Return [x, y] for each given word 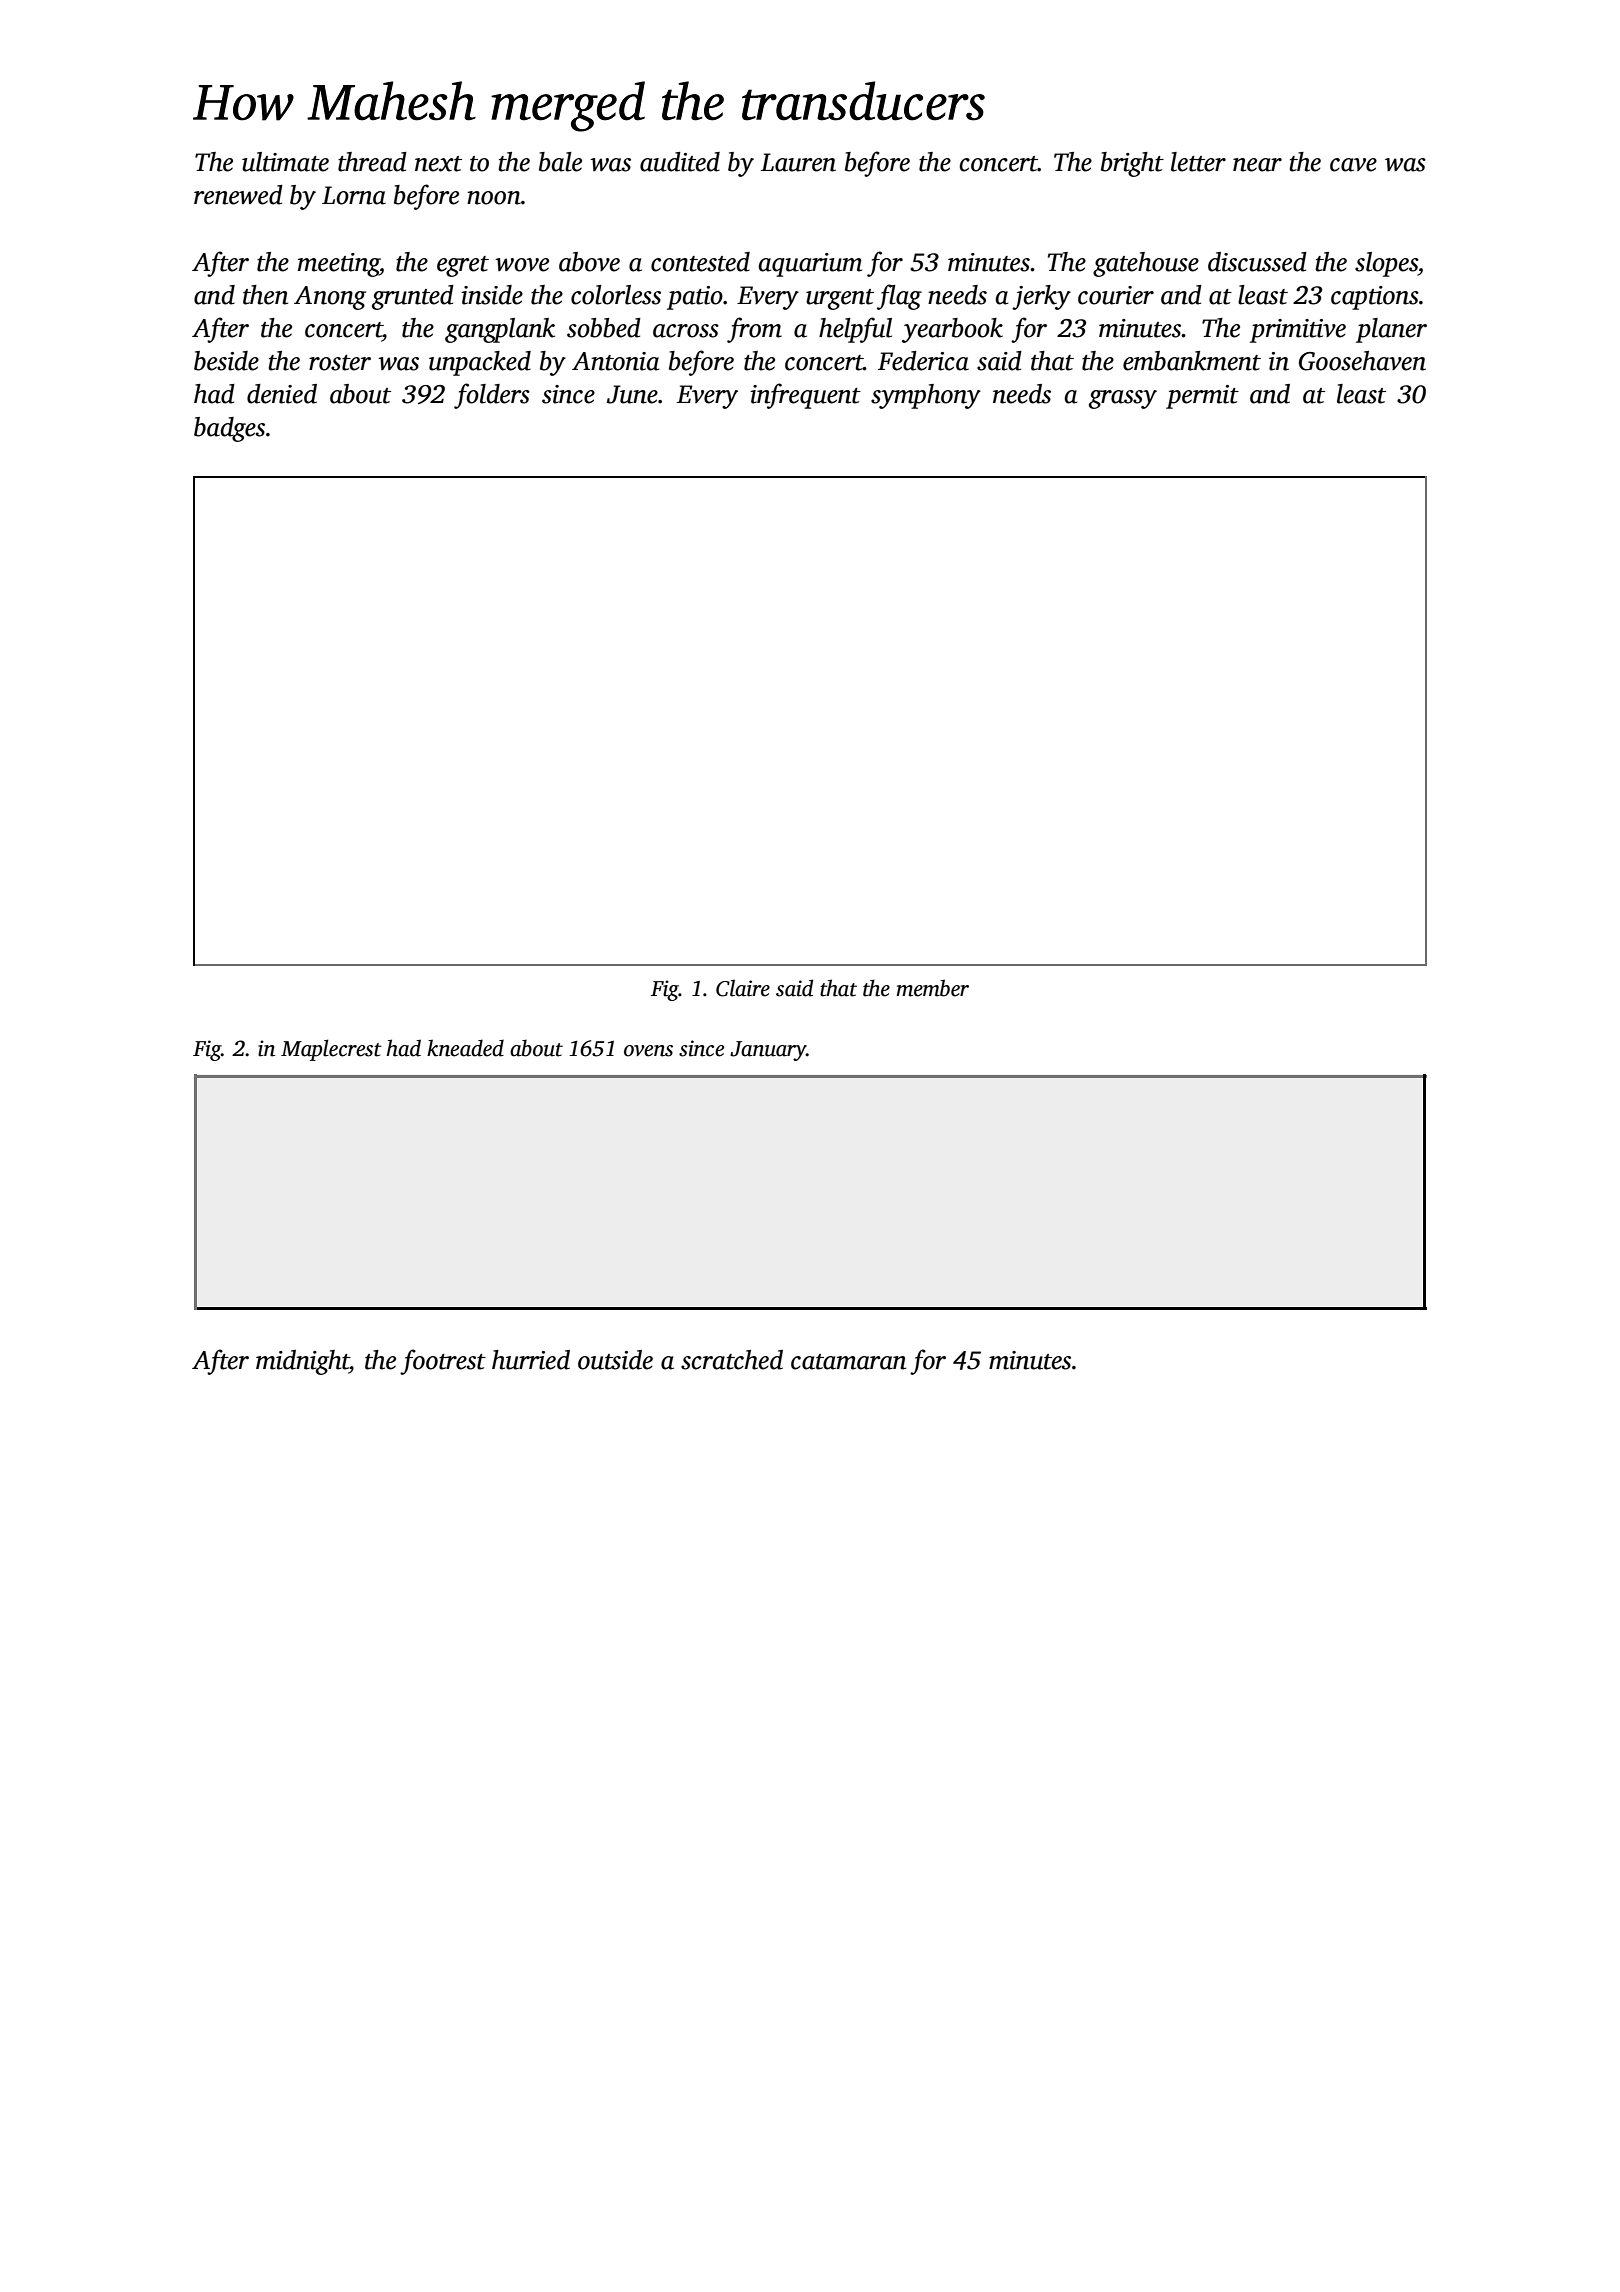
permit [1202, 397]
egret [463, 266]
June [632, 394]
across [686, 331]
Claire [743, 988]
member [932, 988]
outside [615, 1360]
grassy [1123, 399]
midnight [302, 1362]
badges [229, 429]
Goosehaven [1362, 361]
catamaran [848, 1362]
